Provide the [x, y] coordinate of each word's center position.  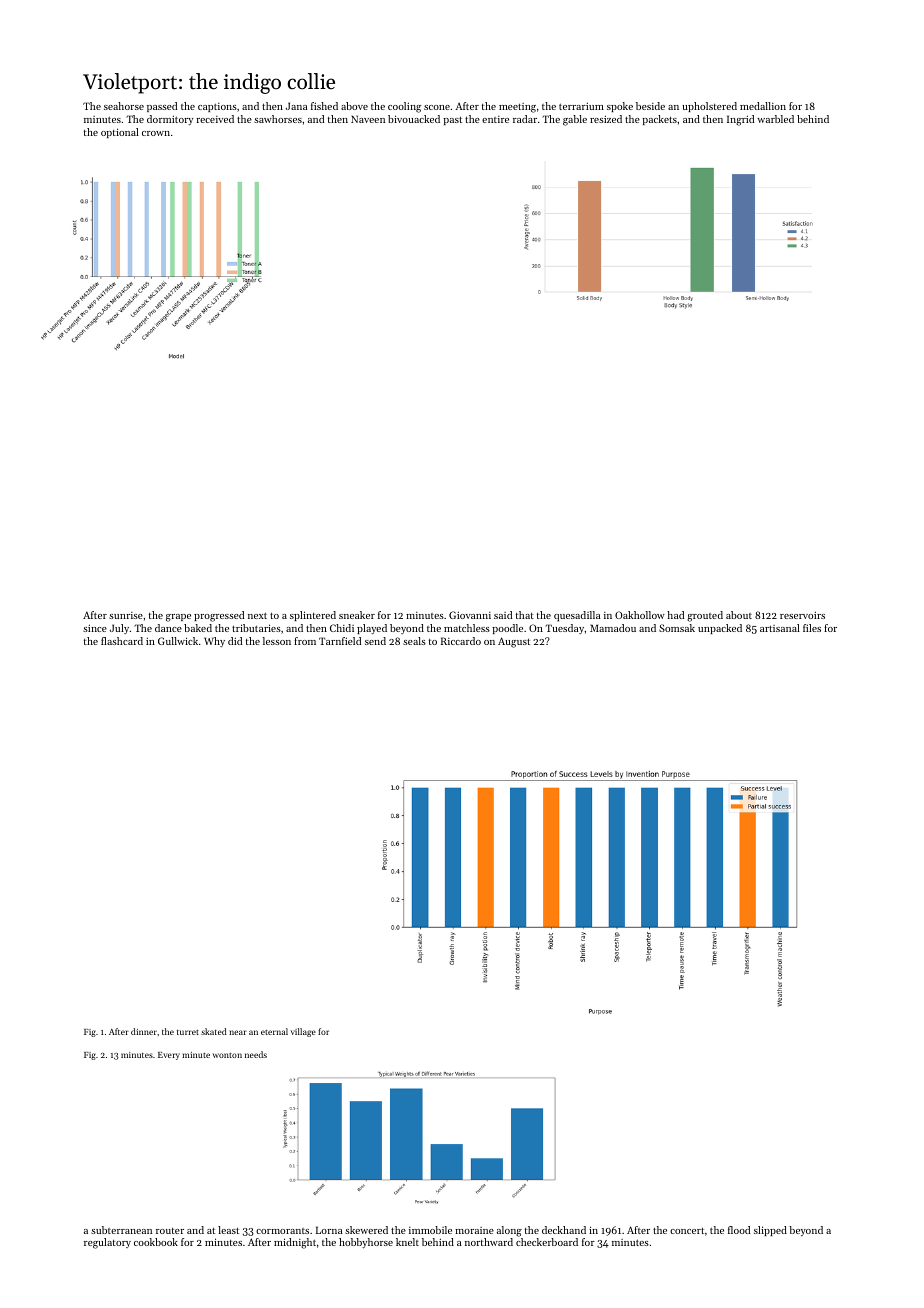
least [228, 1230]
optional [120, 133]
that [525, 615]
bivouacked [414, 119]
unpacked [720, 629]
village [303, 1032]
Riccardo [461, 641]
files [812, 628]
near [238, 1032]
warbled [775, 119]
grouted [705, 616]
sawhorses [278, 119]
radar [525, 119]
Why [214, 642]
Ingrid [740, 120]
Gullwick [178, 641]
